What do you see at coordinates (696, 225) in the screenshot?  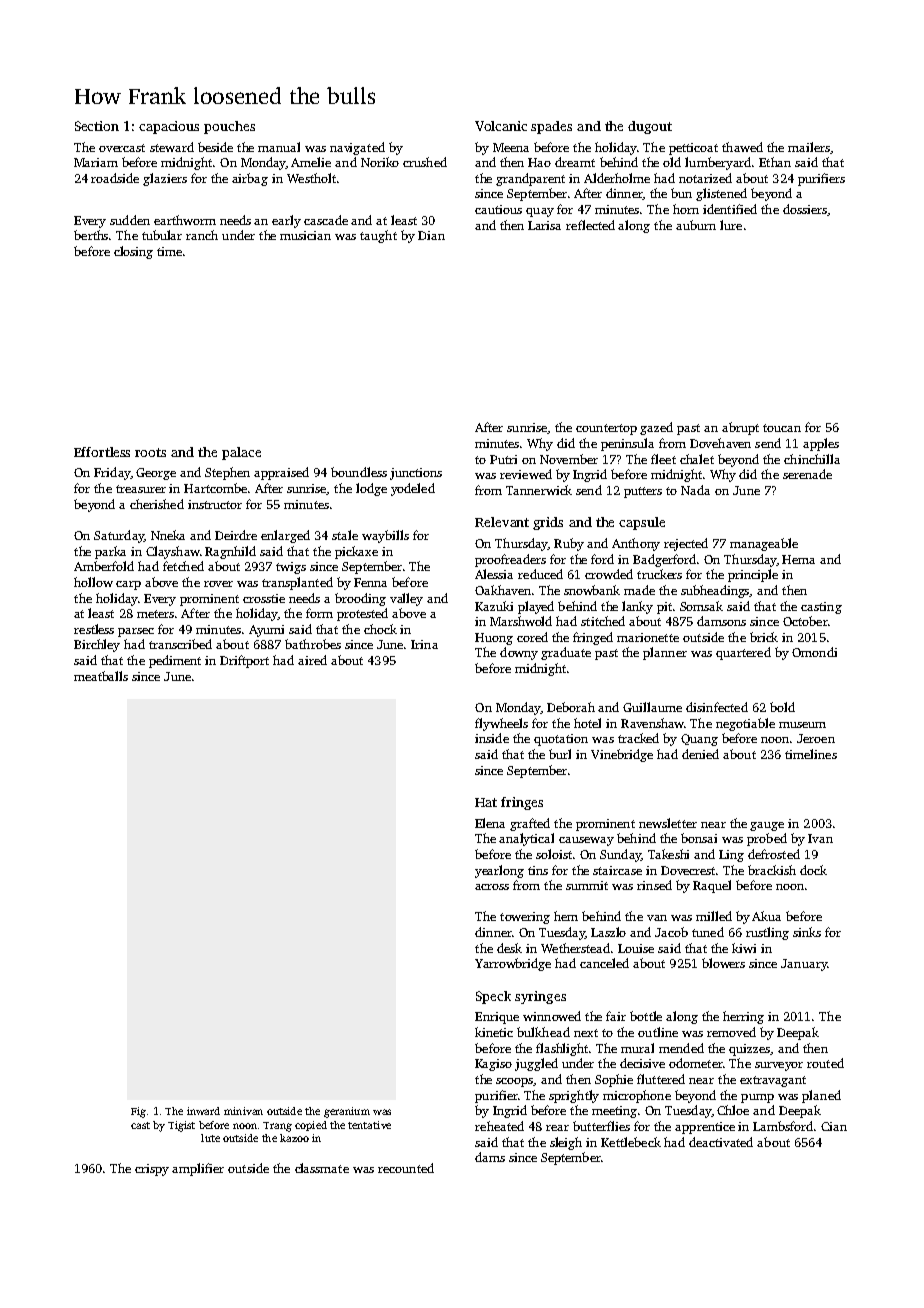 I see `auburn` at bounding box center [696, 225].
